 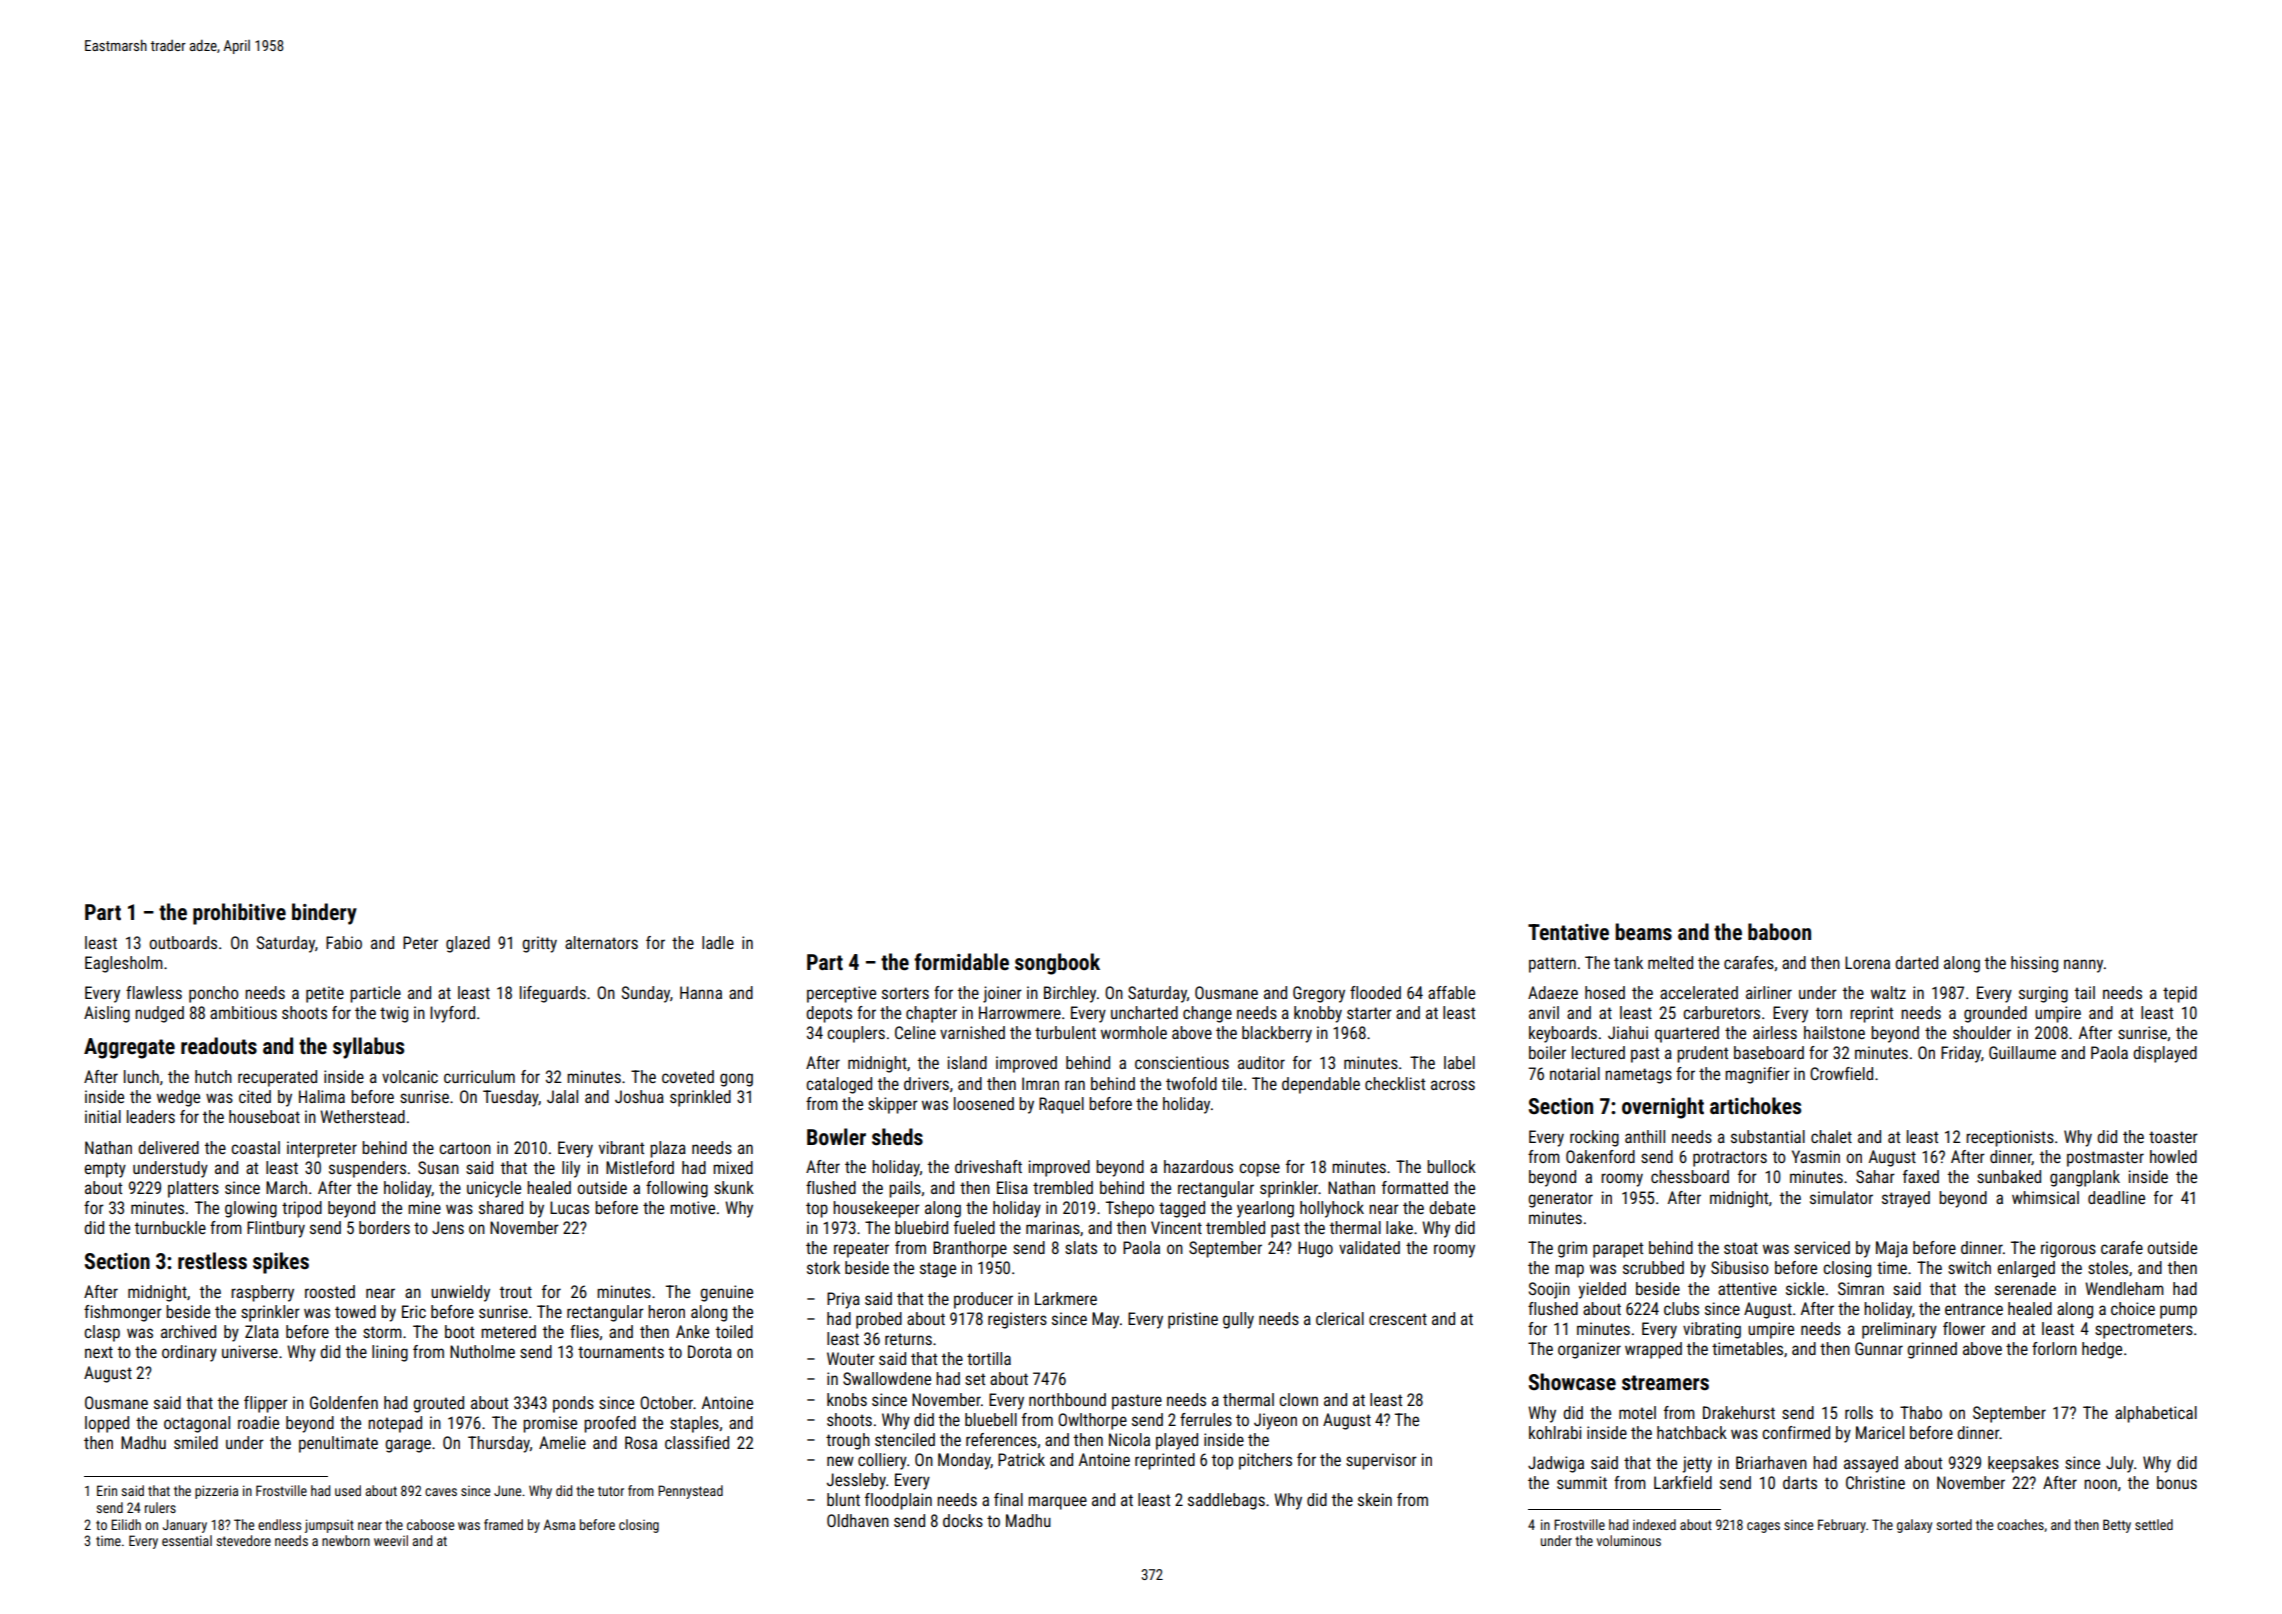 What do you see at coordinates (239, 914) in the document?
I see `prohibitive` at bounding box center [239, 914].
